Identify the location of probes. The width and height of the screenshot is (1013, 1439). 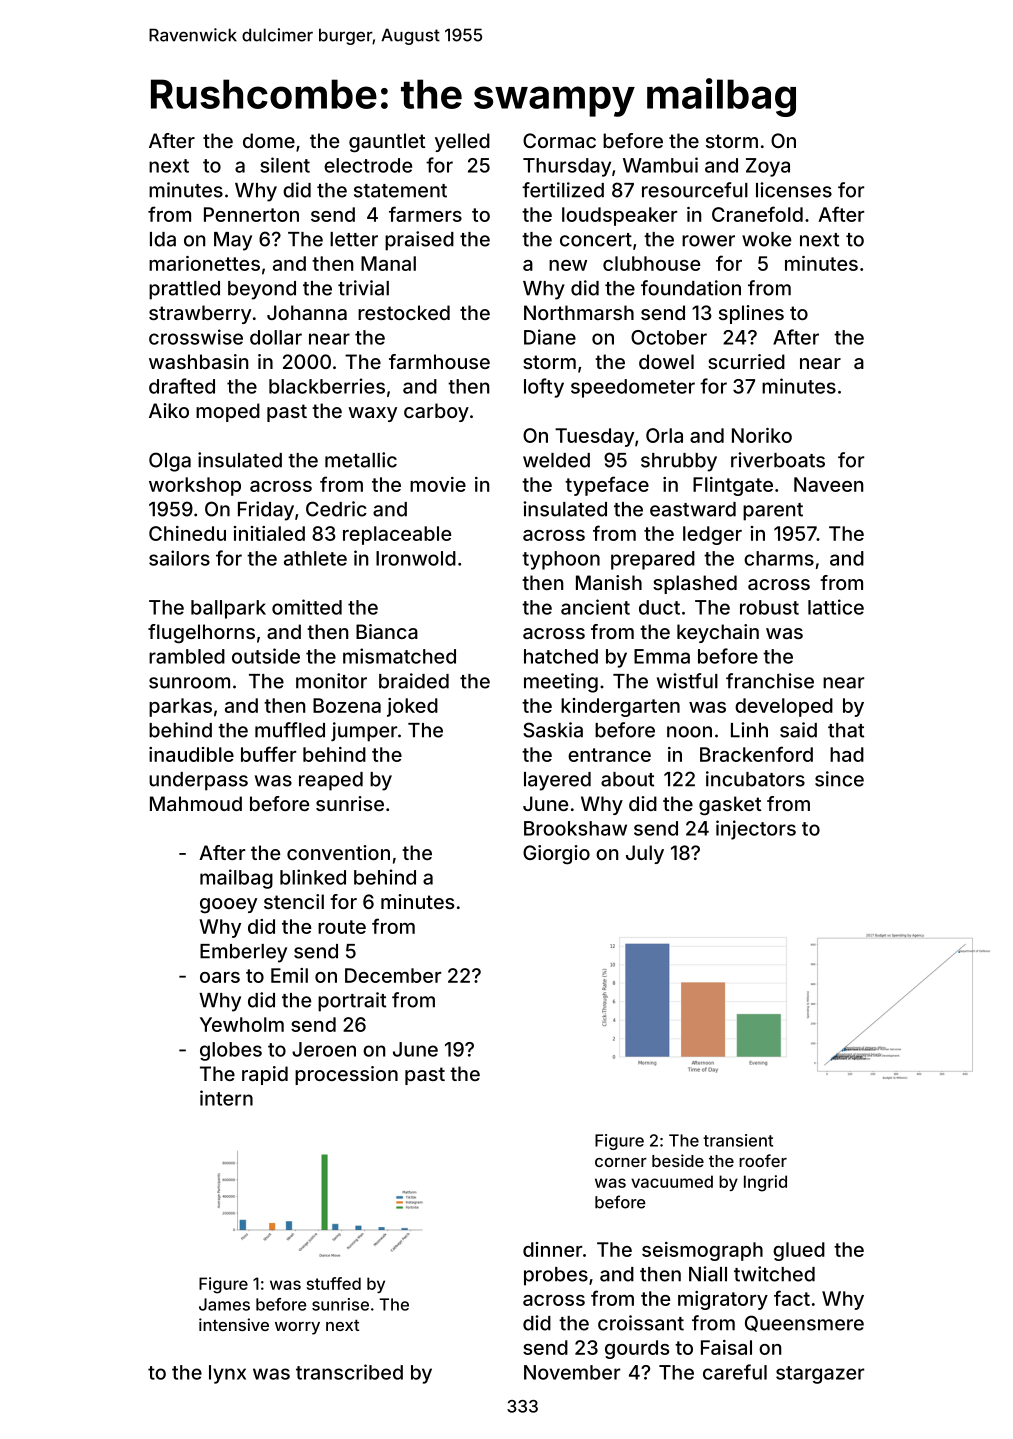
(556, 1276).
